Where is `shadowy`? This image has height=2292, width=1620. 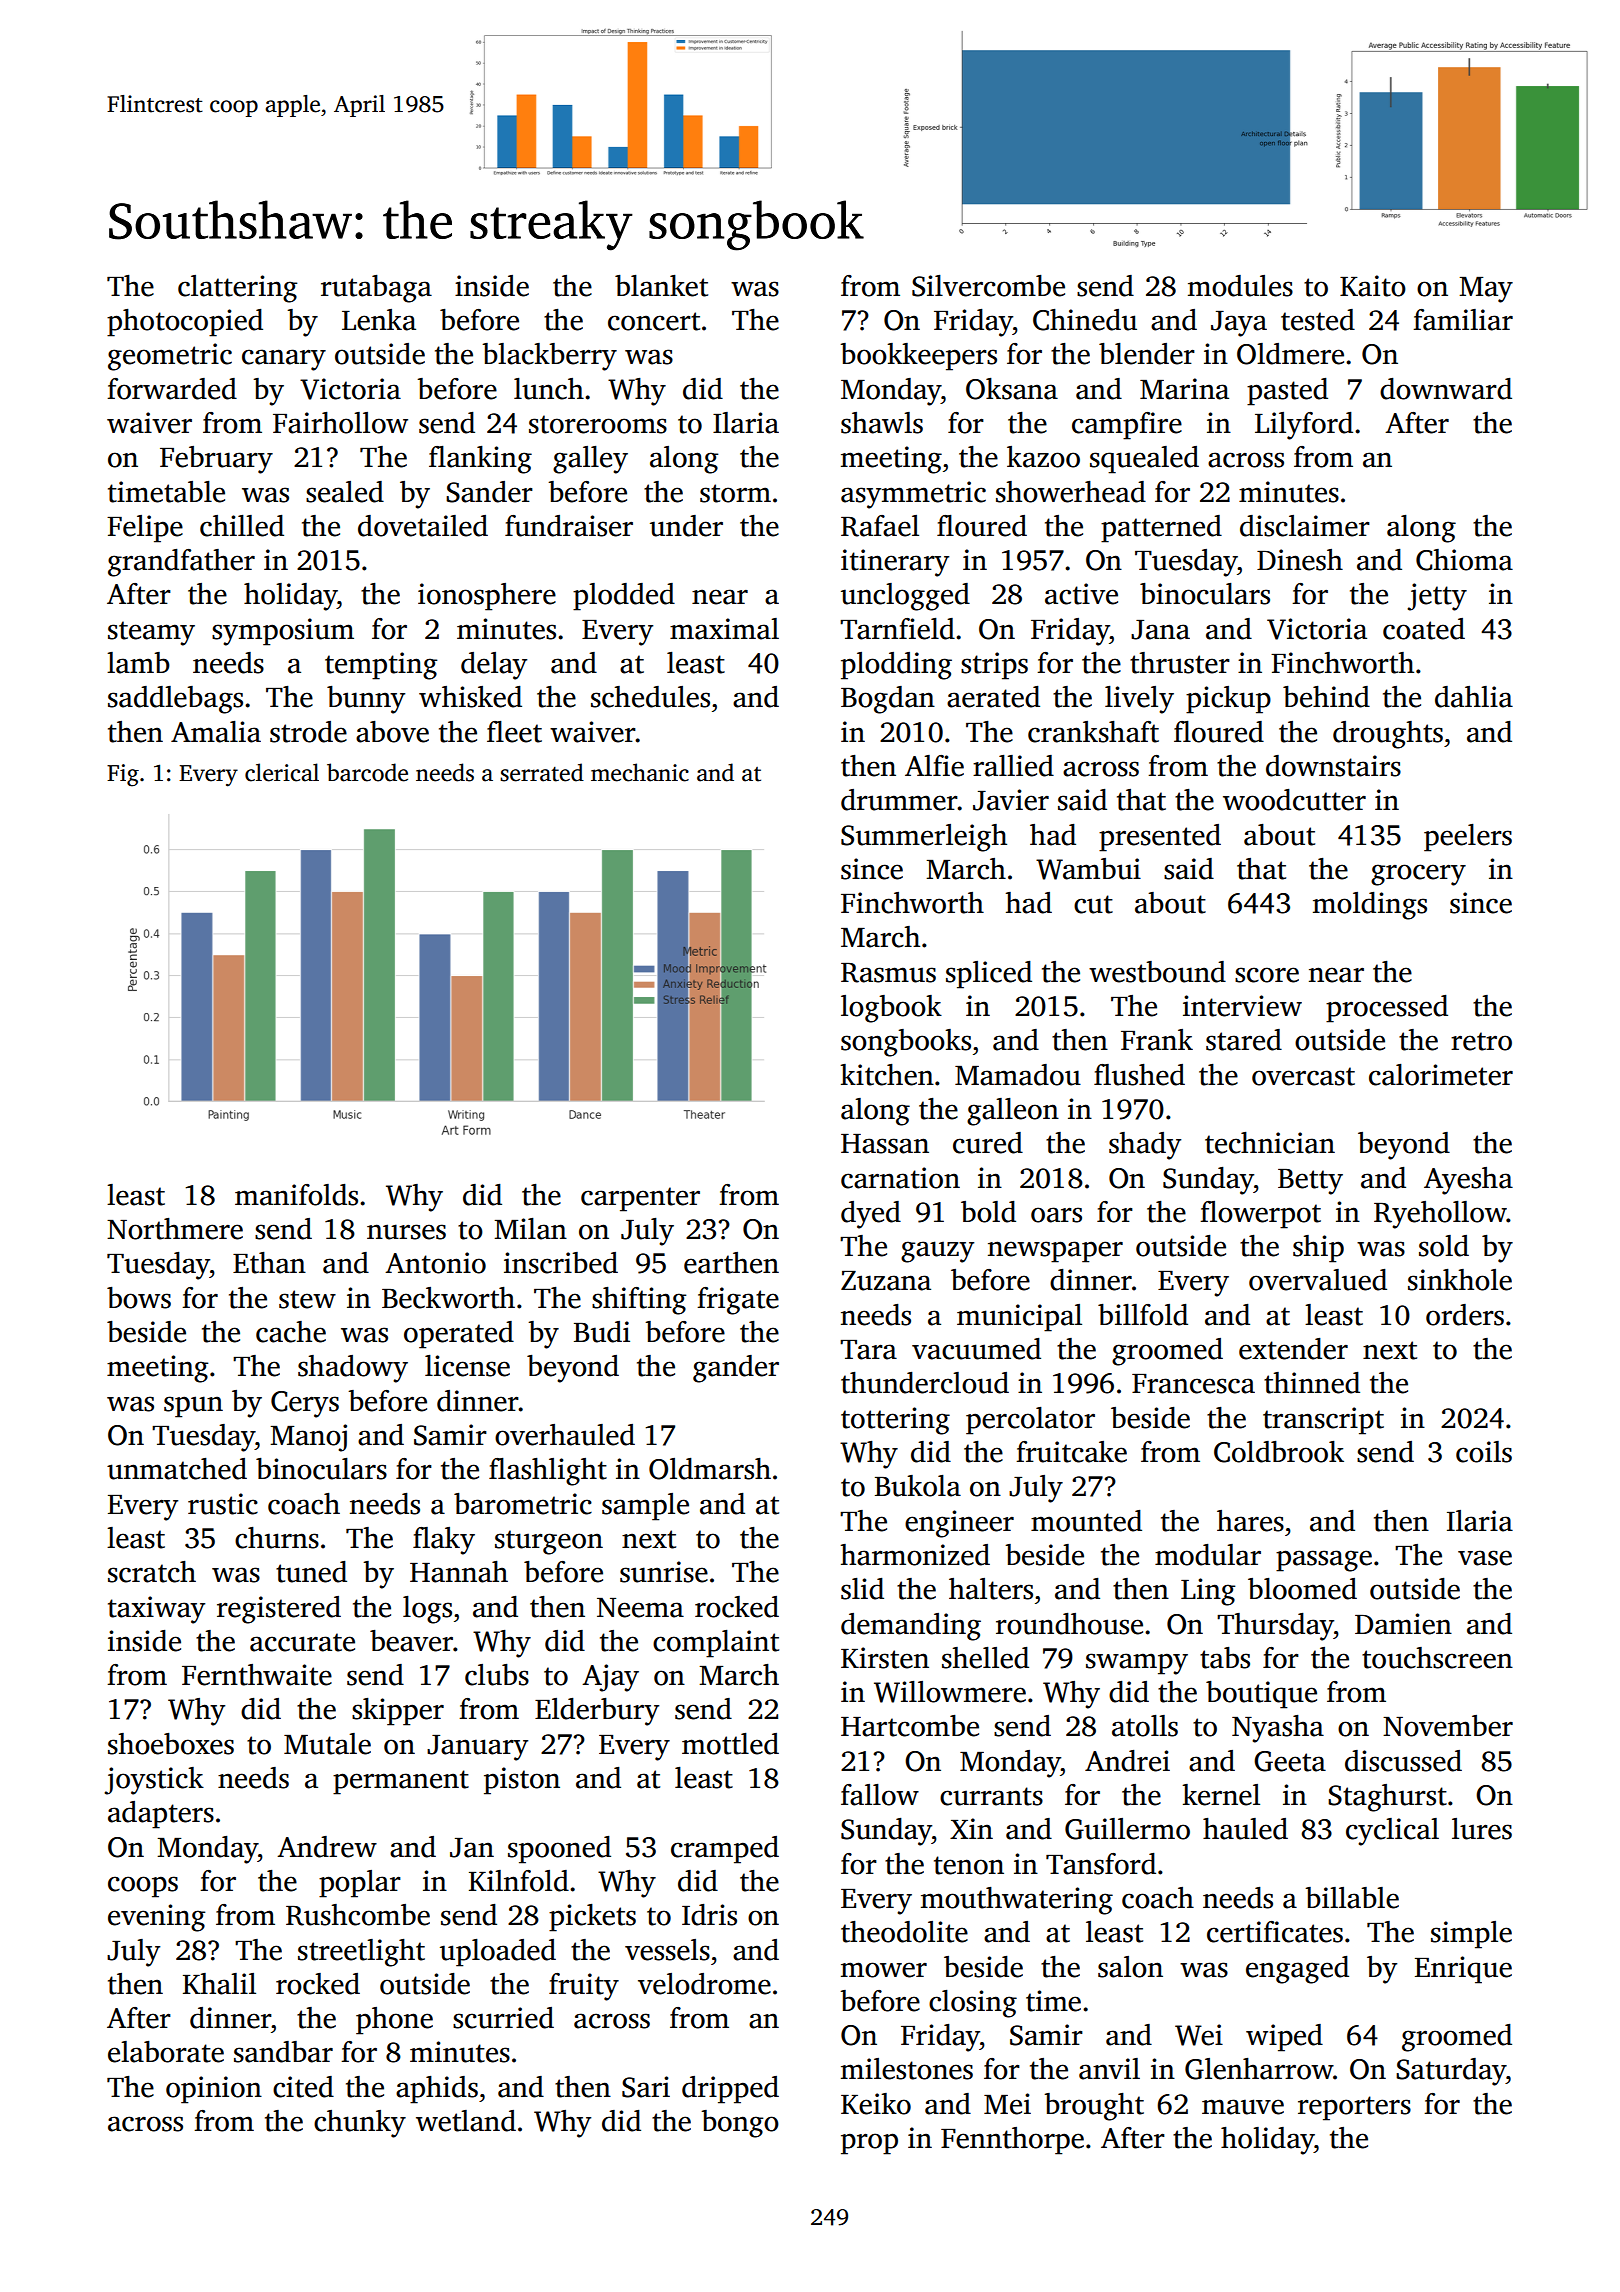 shadowy is located at coordinates (353, 1369).
